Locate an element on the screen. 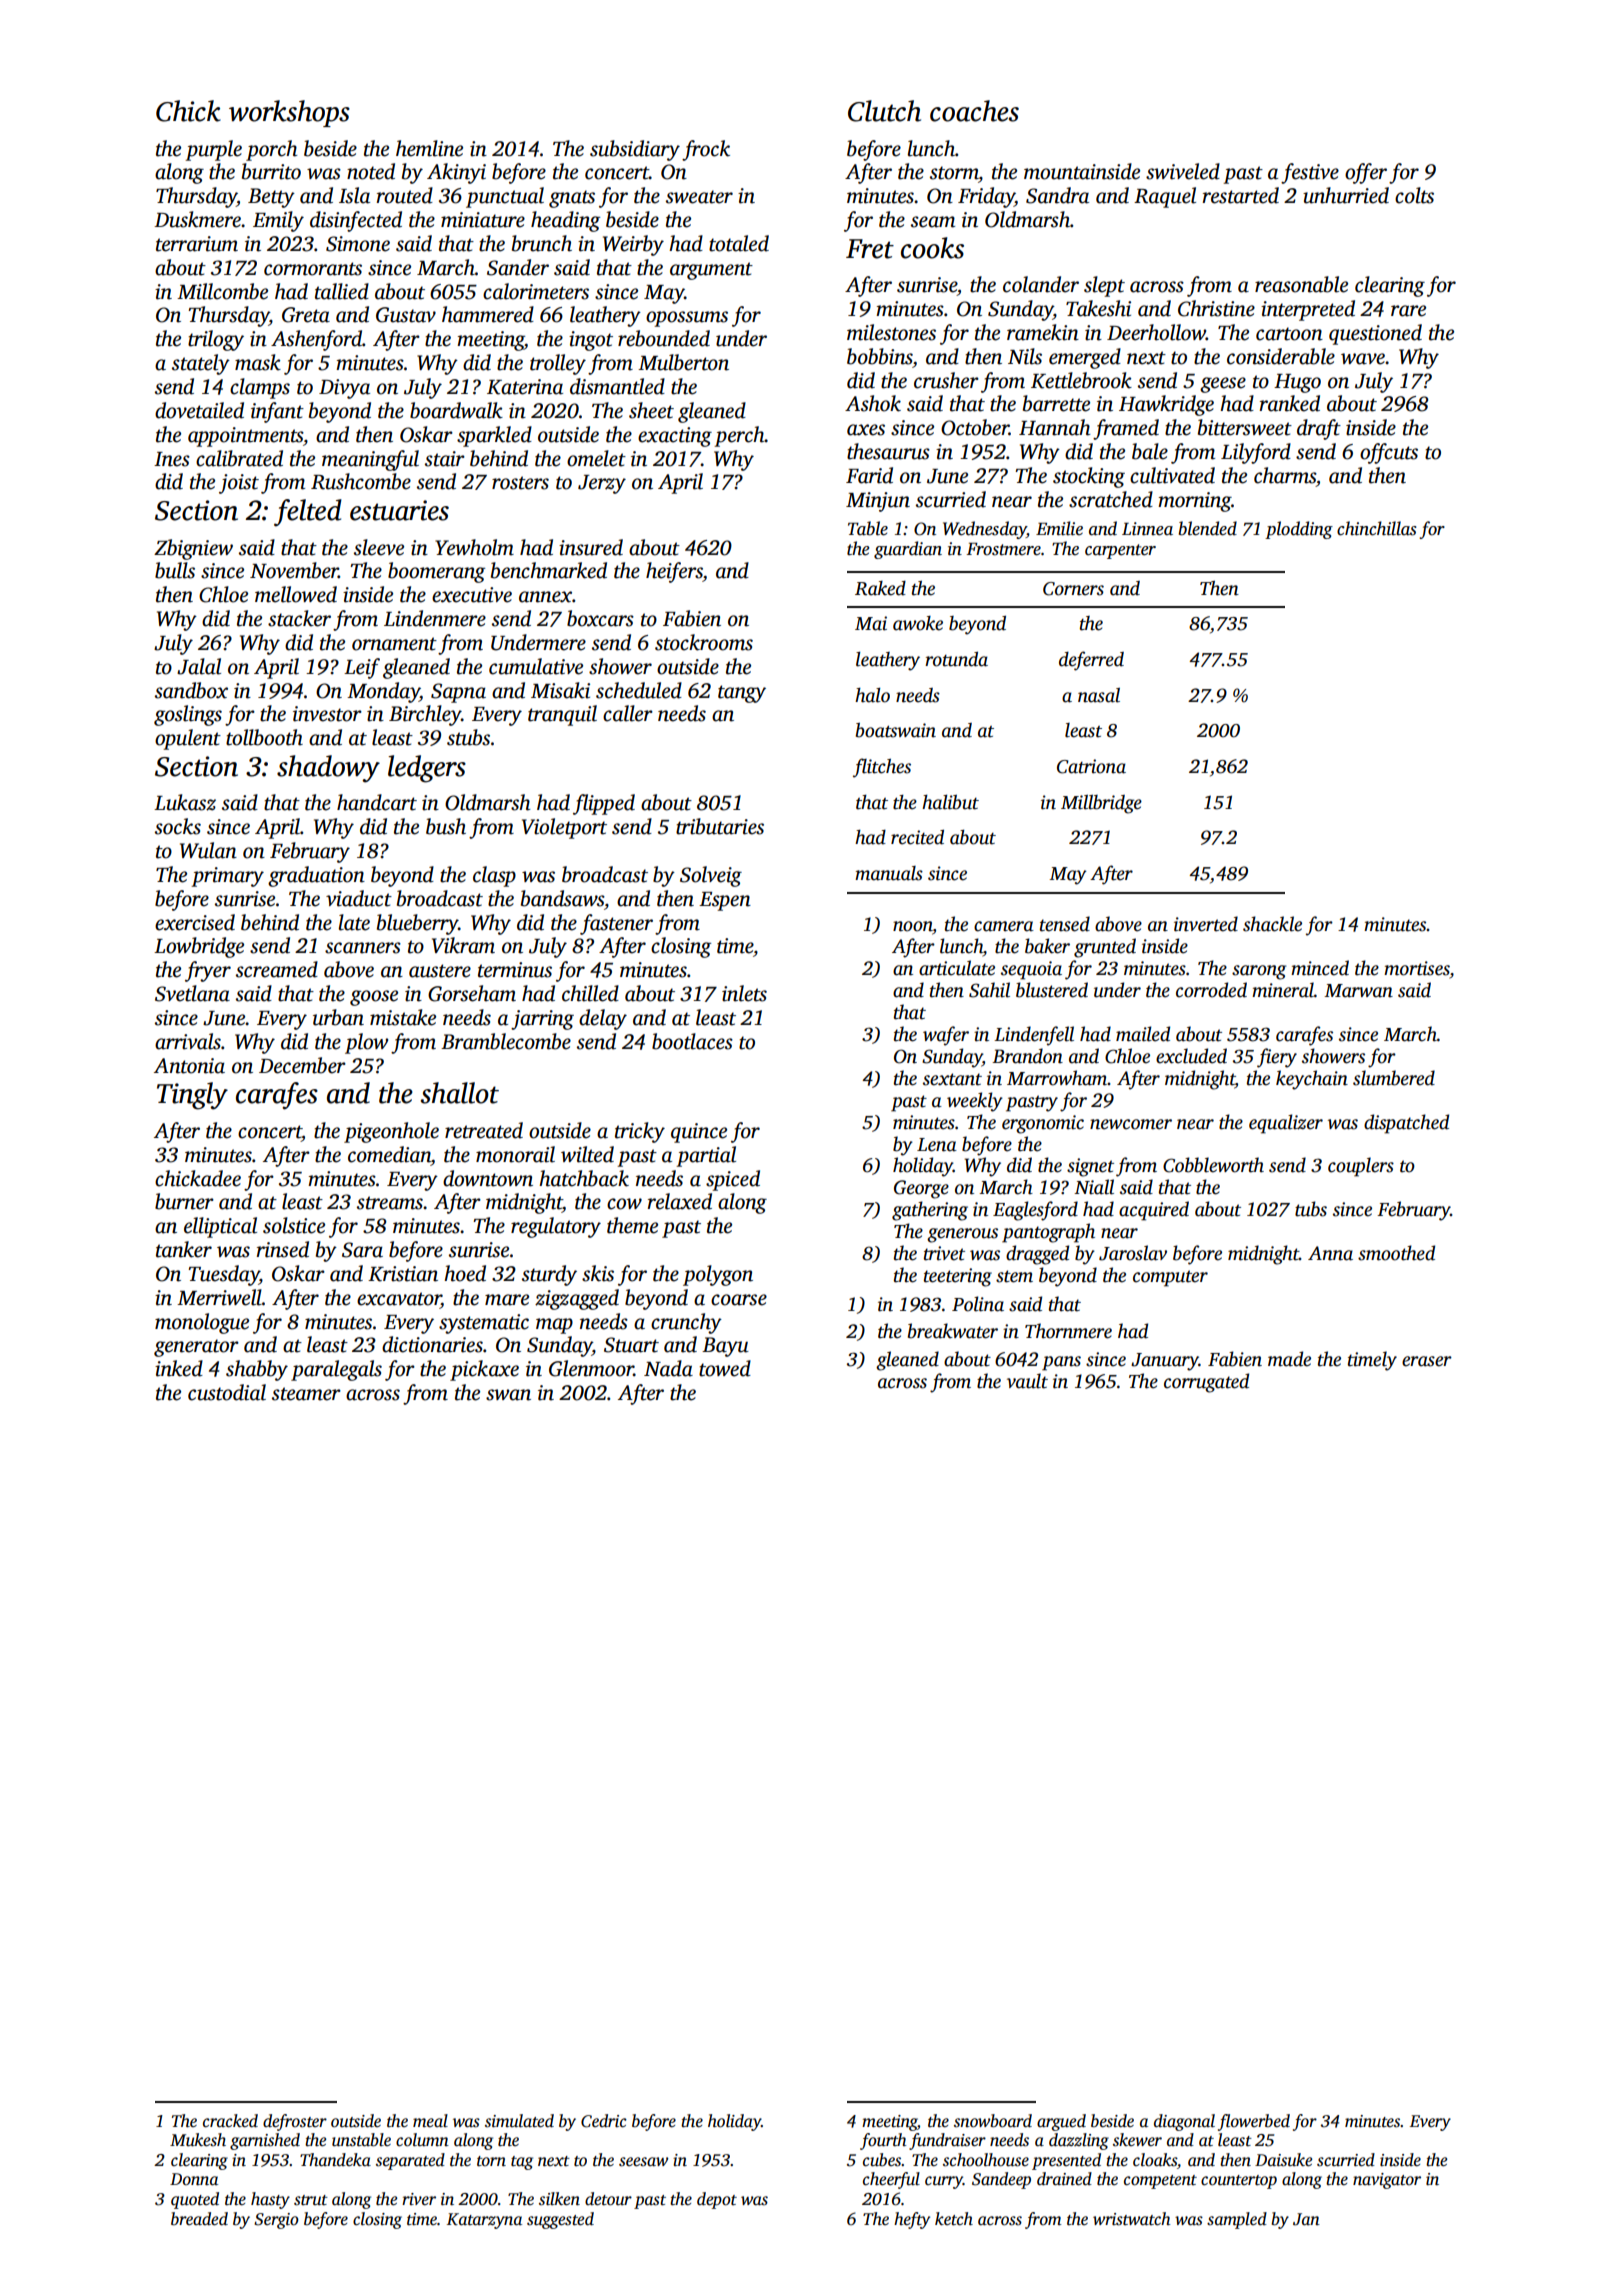  eraser is located at coordinates (1427, 1361).
